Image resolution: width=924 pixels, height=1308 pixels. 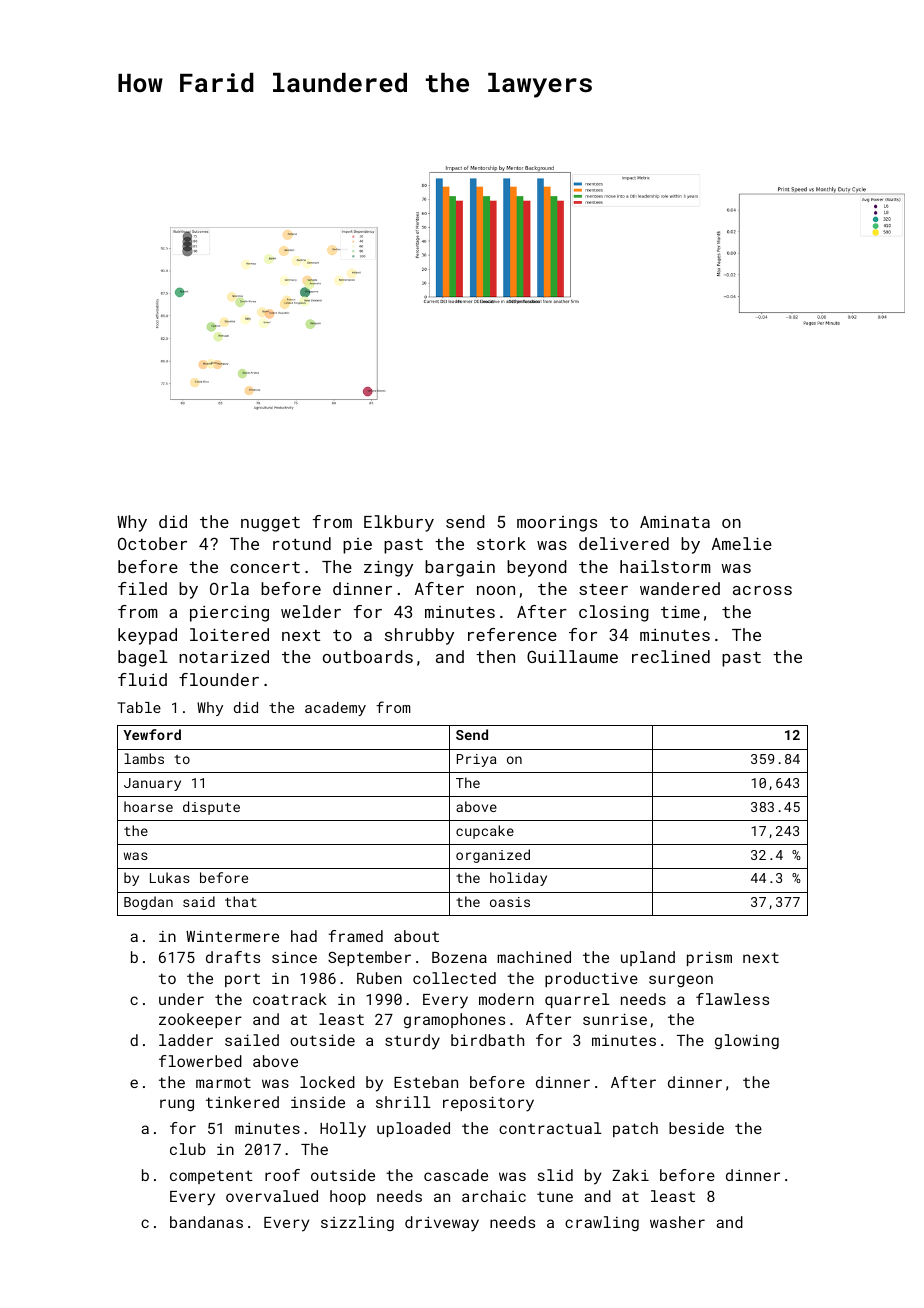 I want to click on oasis, so click(x=510, y=902).
